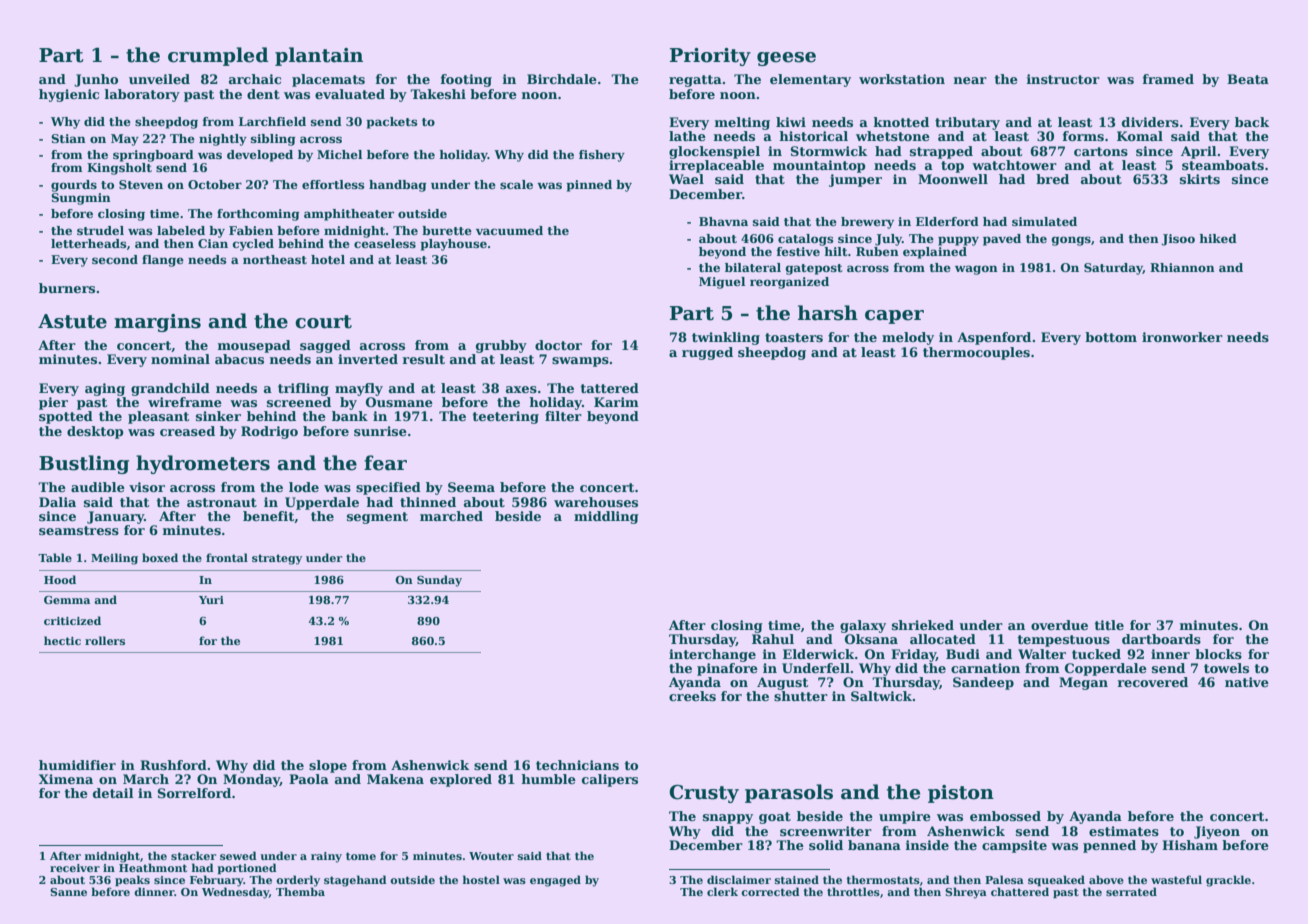  Describe the element at coordinates (380, 431) in the page. I see `sunrise` at that location.
